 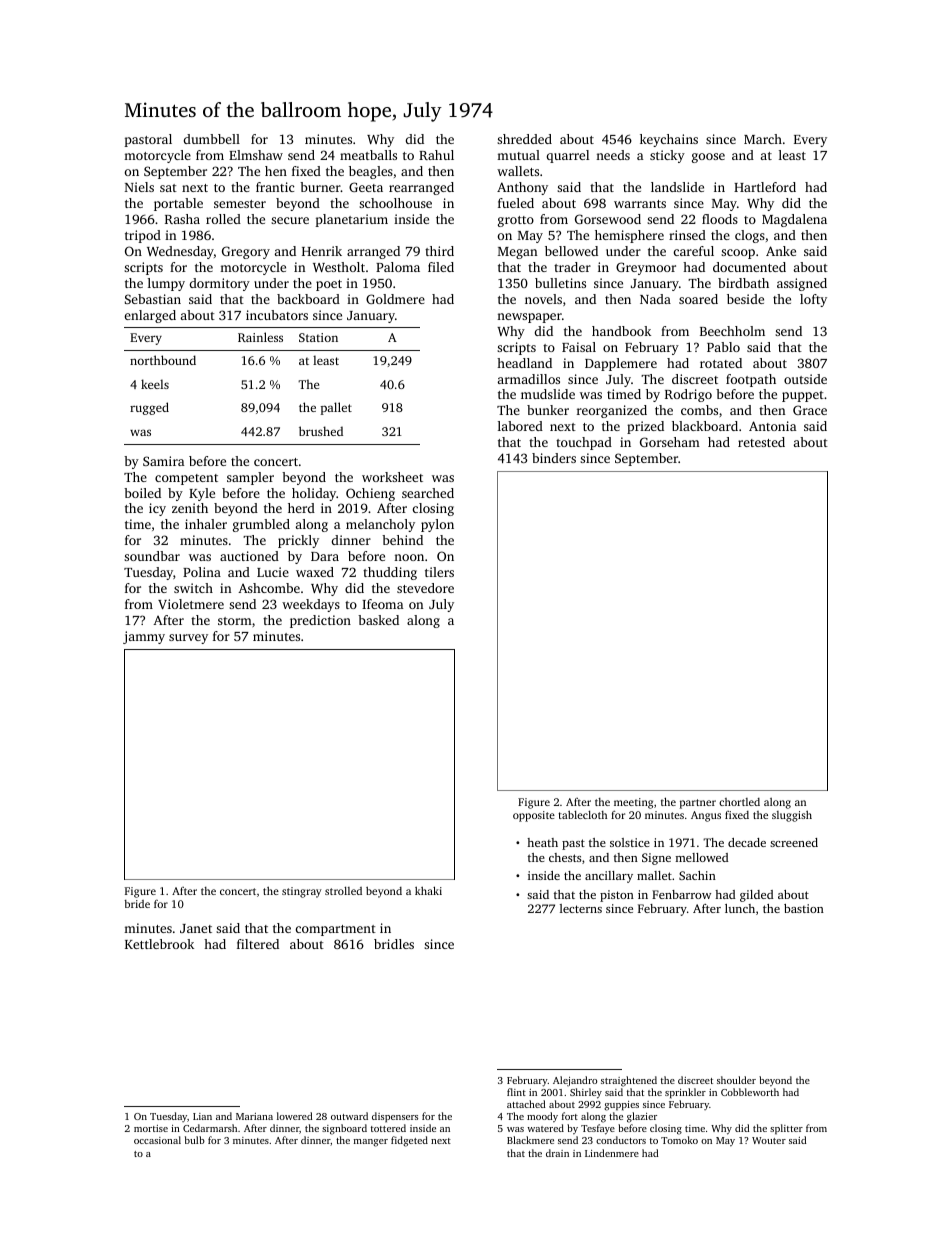 What do you see at coordinates (698, 299) in the page?
I see `soared` at bounding box center [698, 299].
